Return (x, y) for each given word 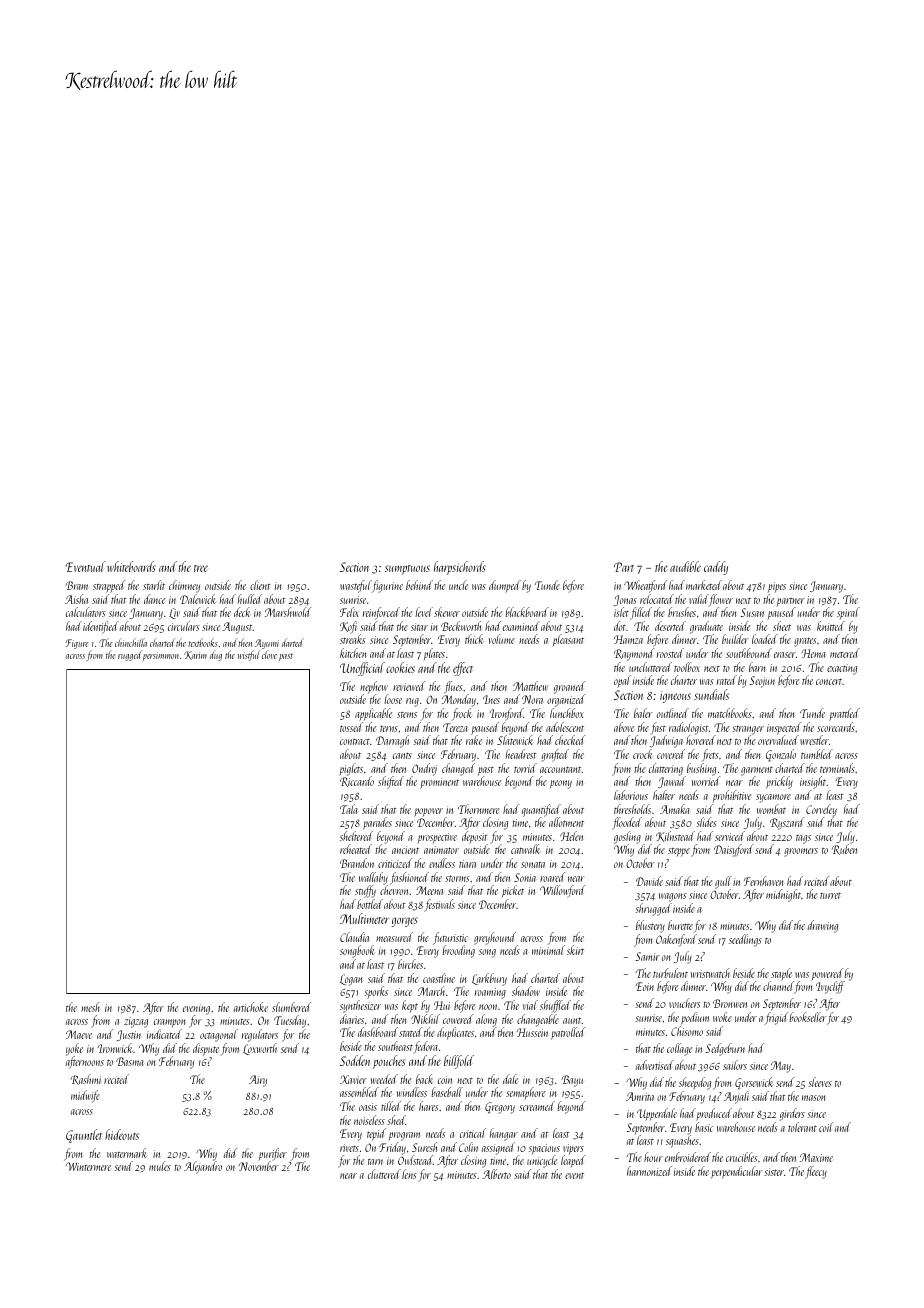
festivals (439, 905)
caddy (716, 568)
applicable (373, 714)
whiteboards (131, 566)
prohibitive (731, 796)
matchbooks (730, 713)
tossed (351, 727)
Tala (349, 809)
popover (428, 812)
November (259, 1166)
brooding (458, 952)
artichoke (251, 1007)
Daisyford (734, 850)
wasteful (356, 586)
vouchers (684, 1003)
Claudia (354, 937)
